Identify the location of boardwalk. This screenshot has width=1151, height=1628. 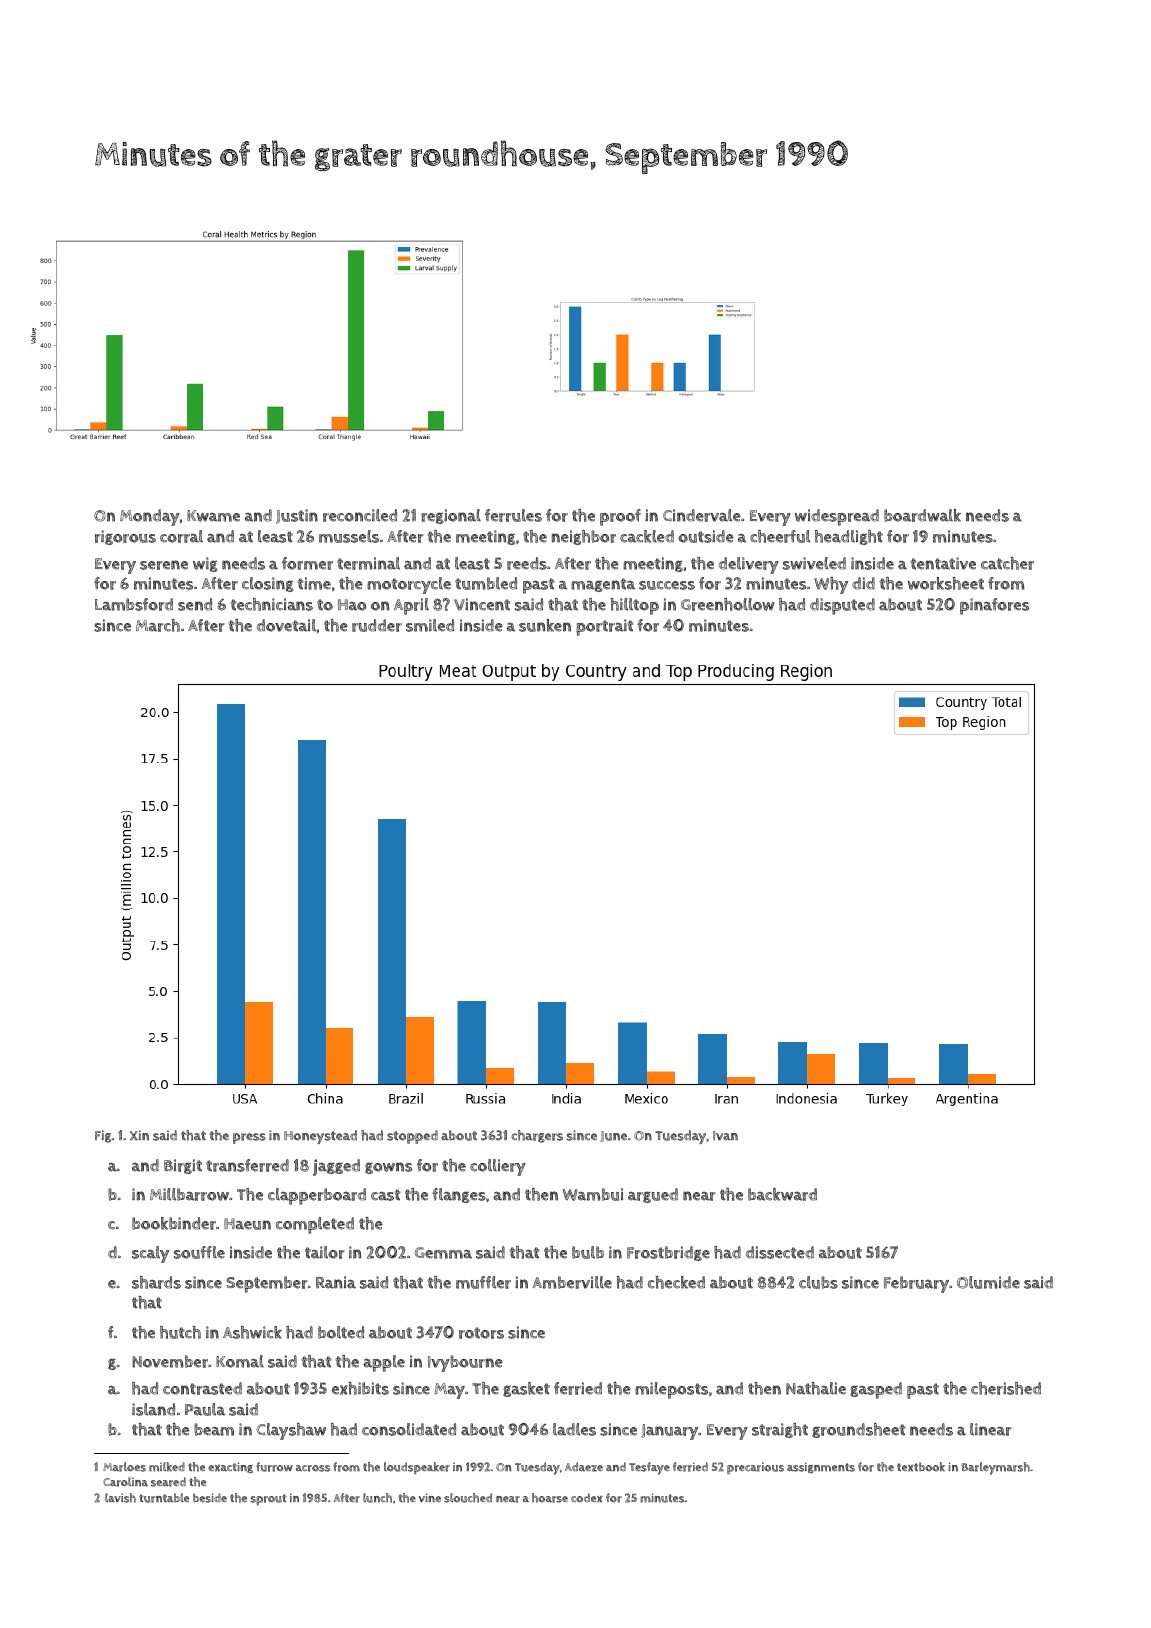
(922, 515).
